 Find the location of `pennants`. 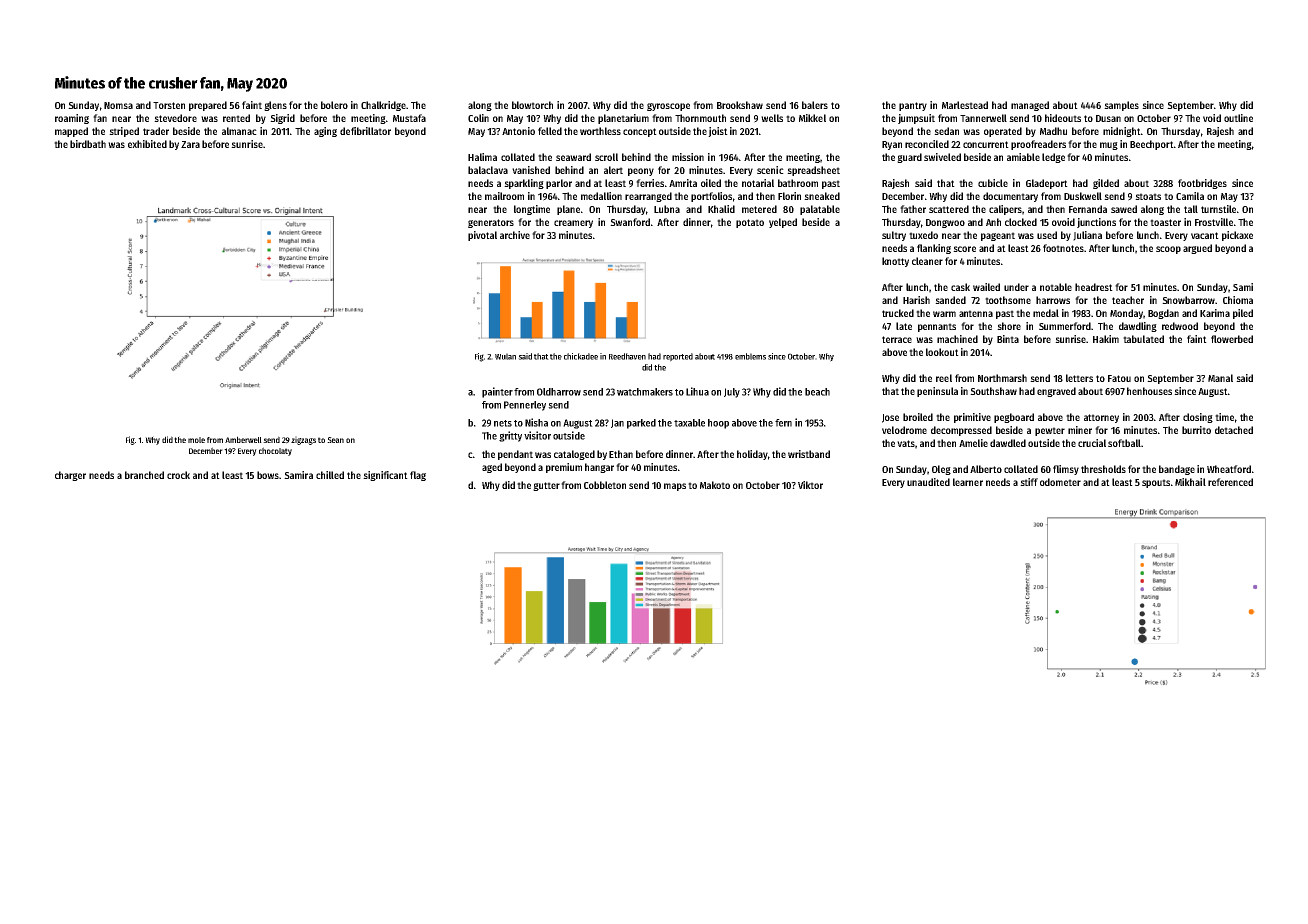

pennants is located at coordinates (937, 327).
